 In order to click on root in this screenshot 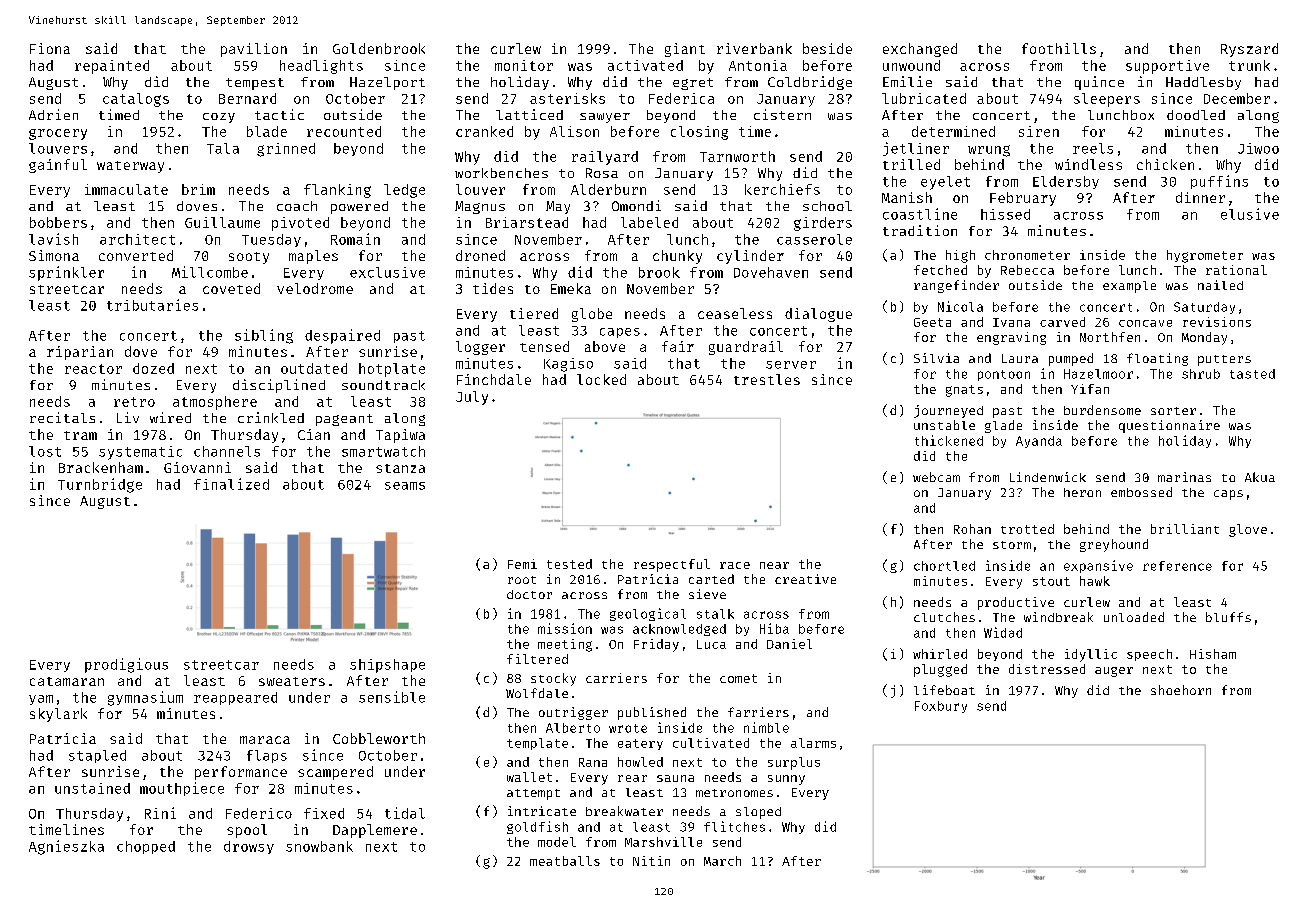, I will do `click(522, 580)`.
